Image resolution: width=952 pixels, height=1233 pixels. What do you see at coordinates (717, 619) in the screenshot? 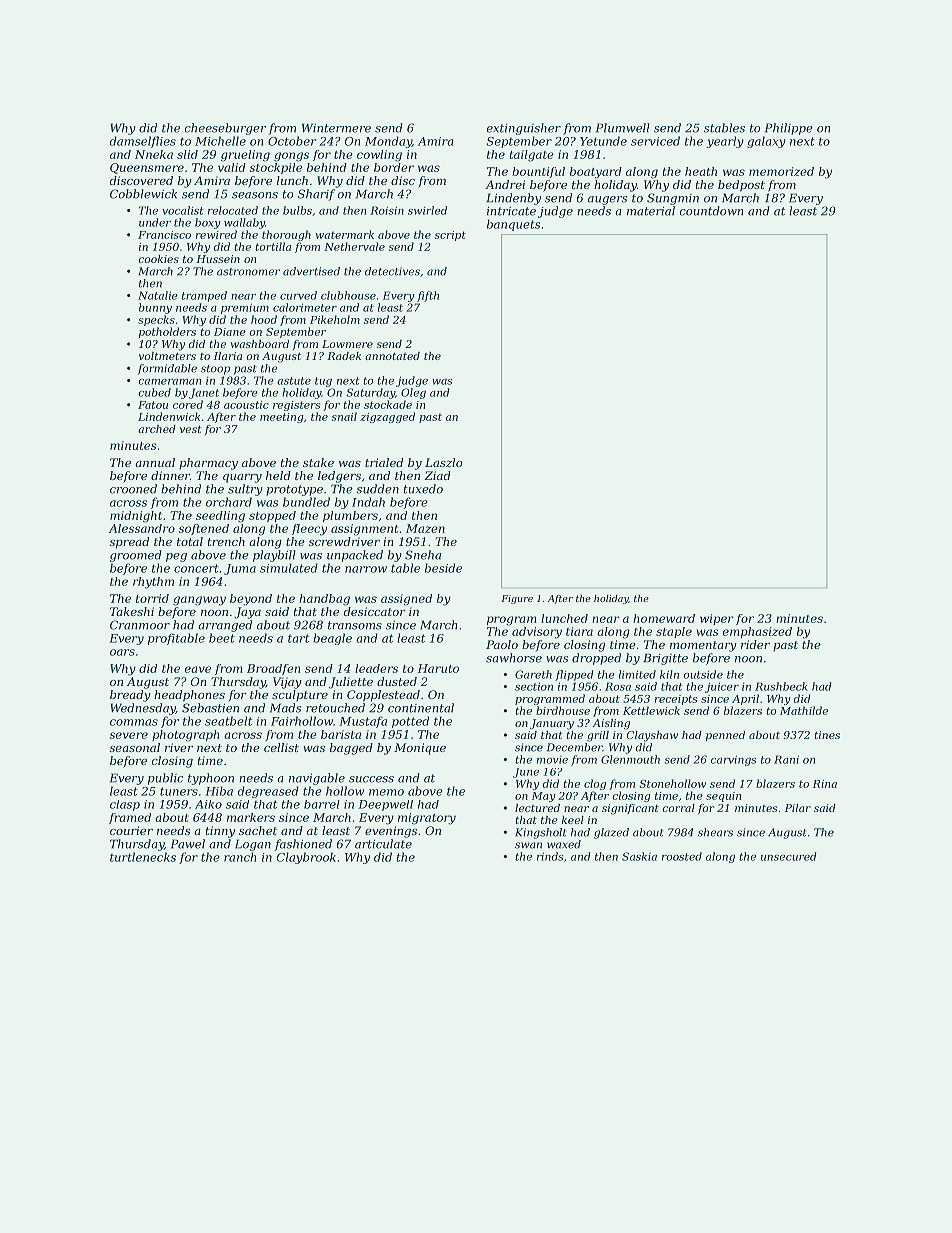
I see `wiper` at bounding box center [717, 619].
